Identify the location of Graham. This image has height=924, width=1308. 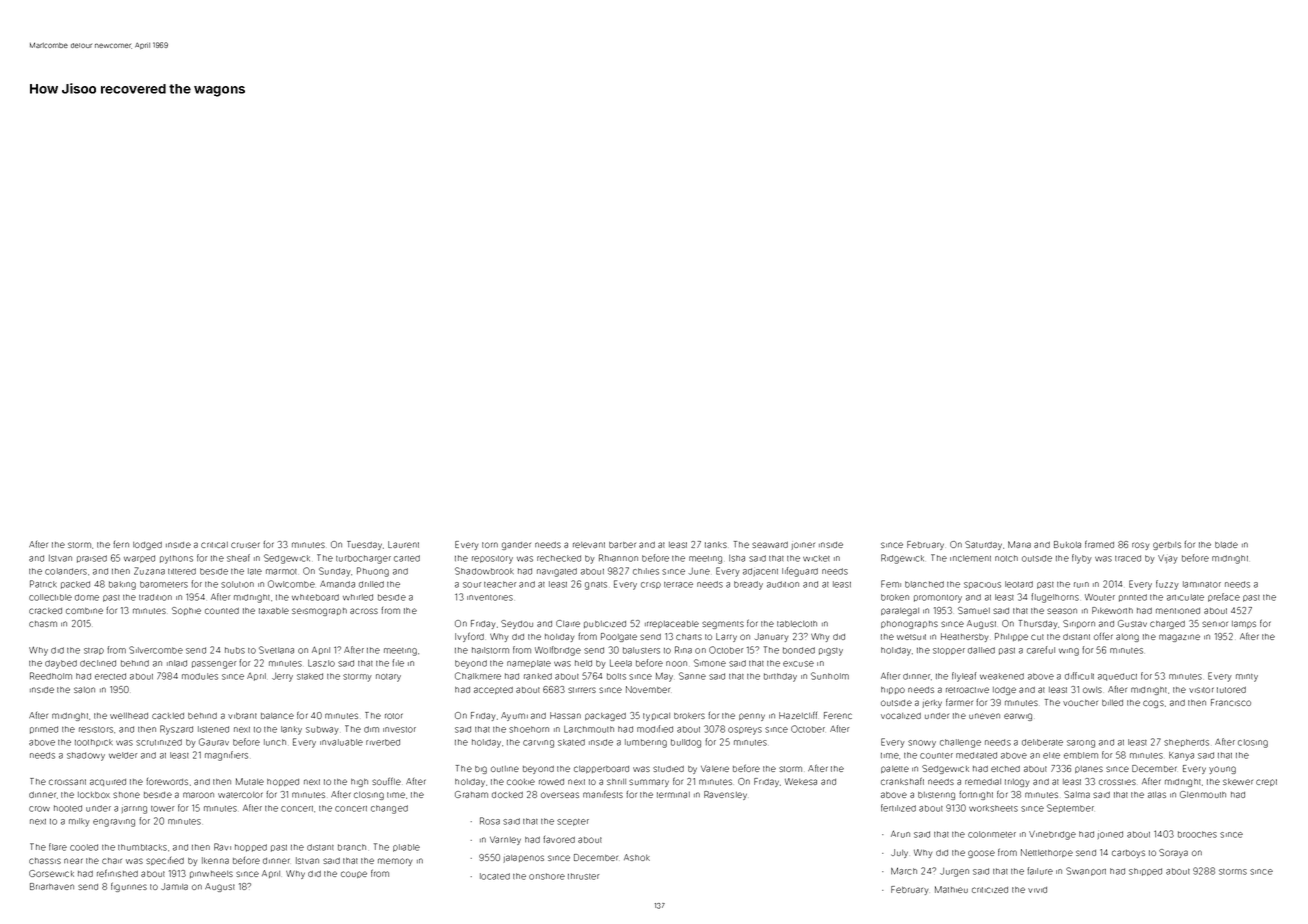
(471, 794).
